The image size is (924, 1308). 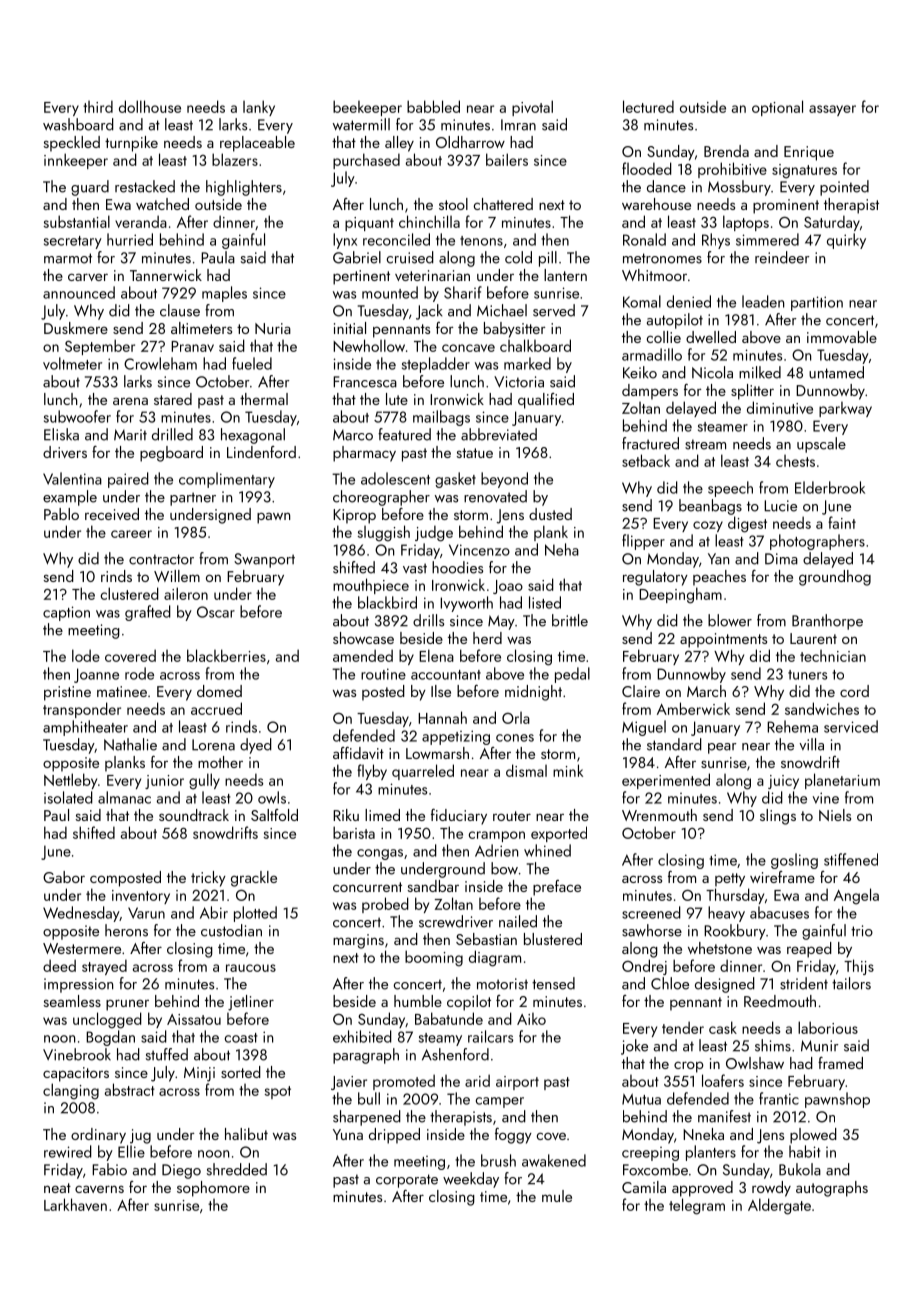 What do you see at coordinates (418, 1001) in the screenshot?
I see `humble` at bounding box center [418, 1001].
